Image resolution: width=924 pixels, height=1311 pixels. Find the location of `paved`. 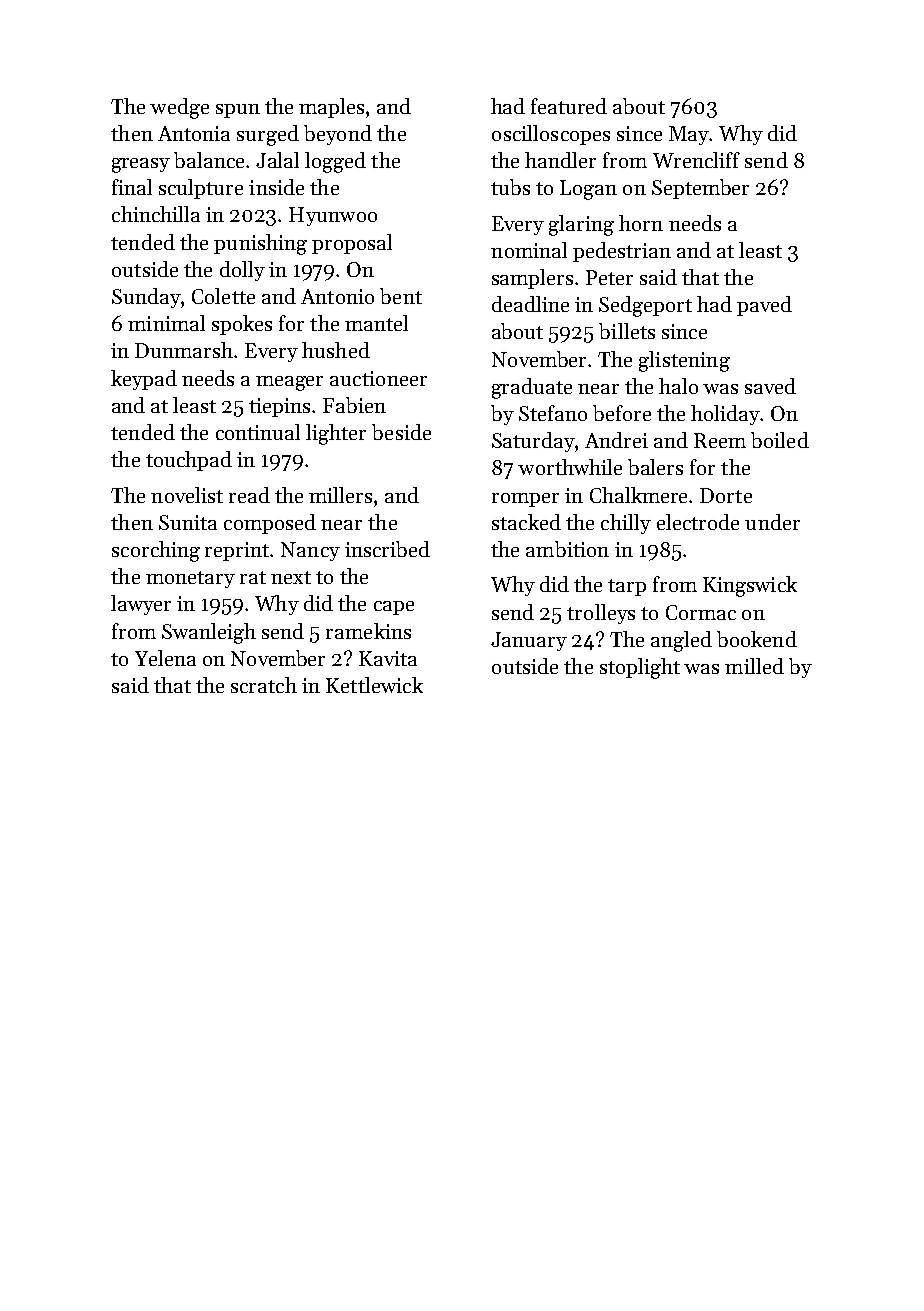

paved is located at coordinates (764, 306).
